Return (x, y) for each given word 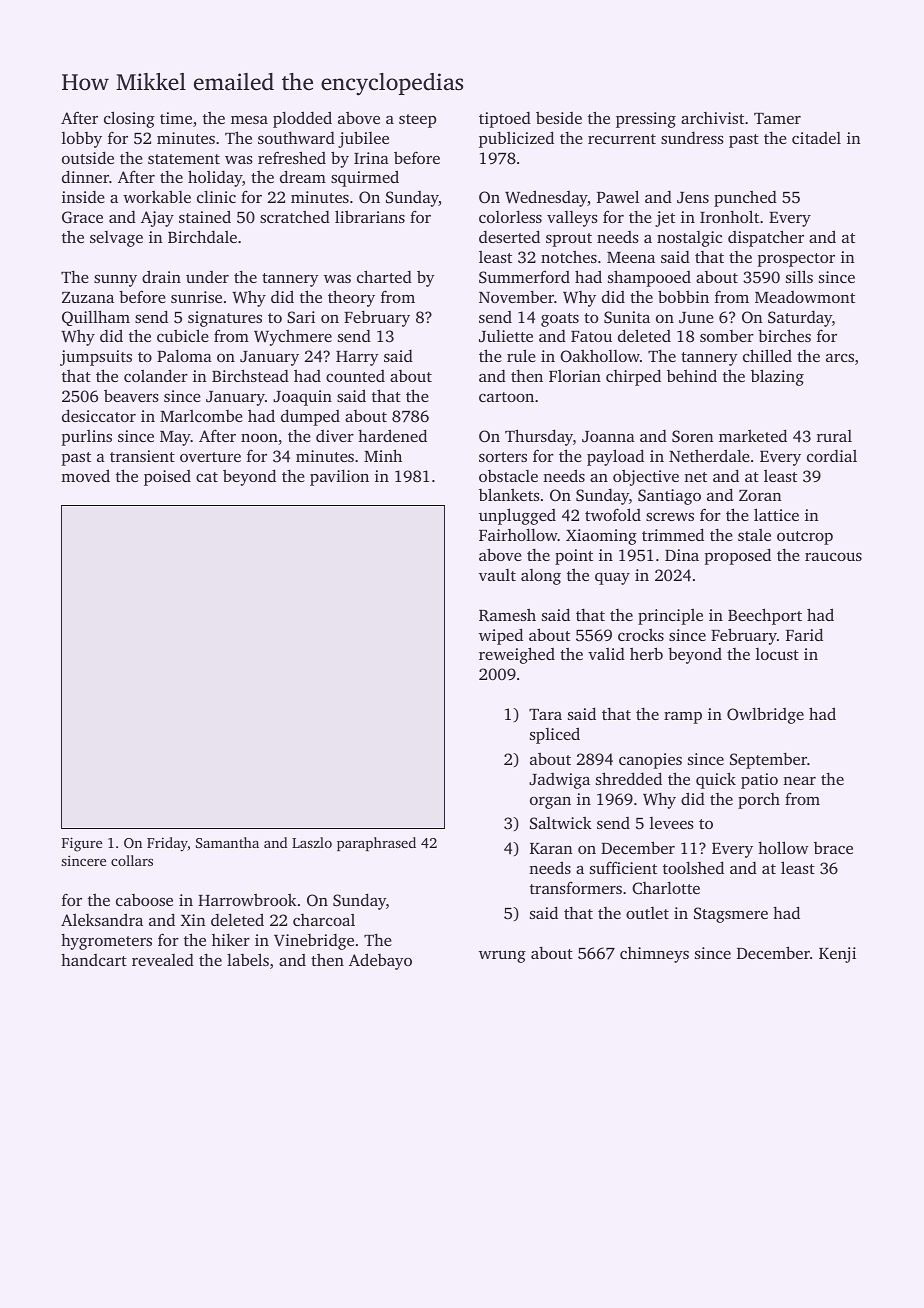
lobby (82, 139)
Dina (682, 555)
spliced (555, 735)
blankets (509, 494)
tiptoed (505, 120)
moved (85, 475)
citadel (816, 138)
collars (132, 860)
